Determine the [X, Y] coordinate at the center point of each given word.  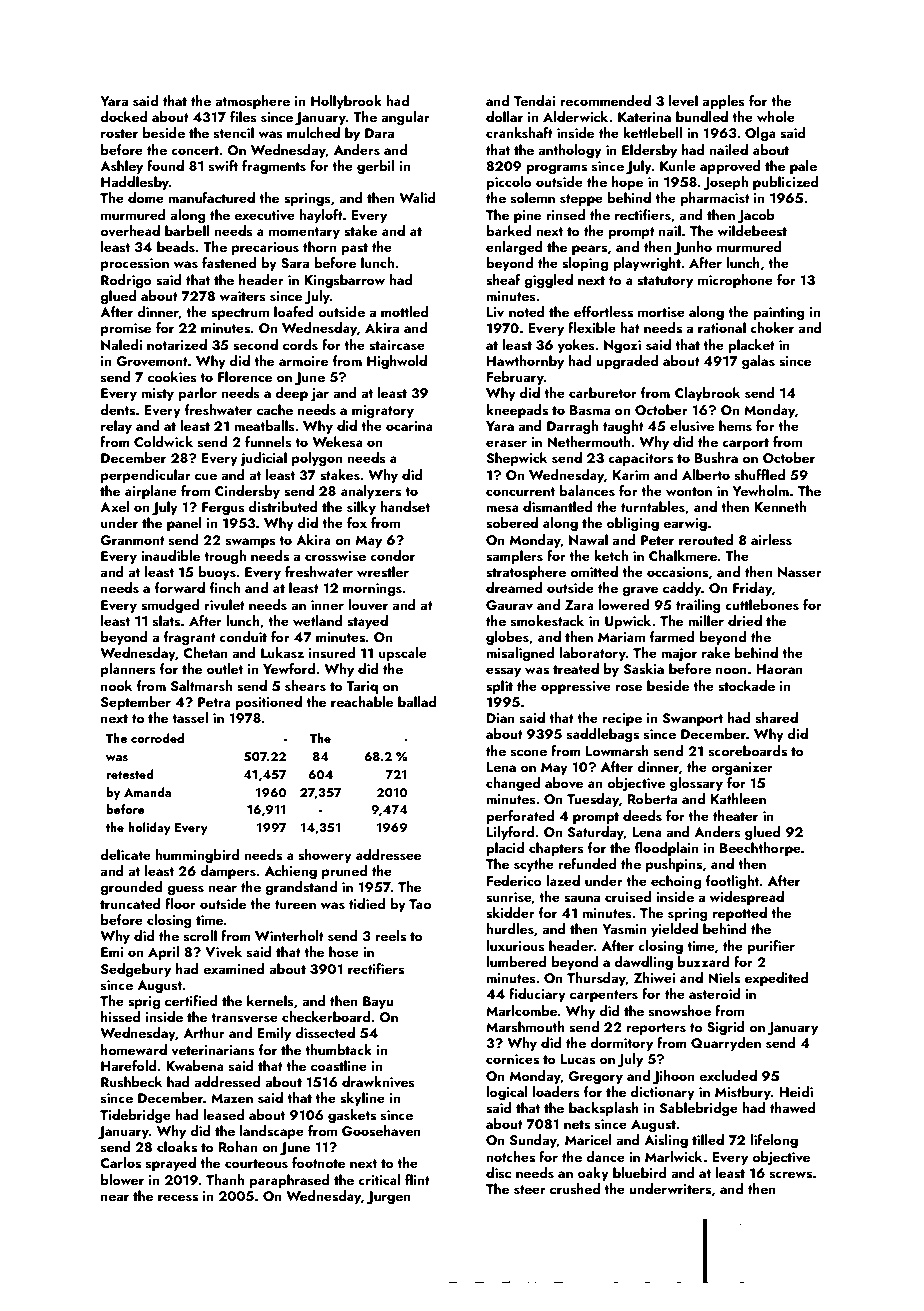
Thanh [225, 1179]
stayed [367, 622]
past [354, 249]
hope [627, 183]
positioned [268, 703]
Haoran [780, 669]
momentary [304, 233]
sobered [512, 523]
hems [735, 426]
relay [116, 427]
